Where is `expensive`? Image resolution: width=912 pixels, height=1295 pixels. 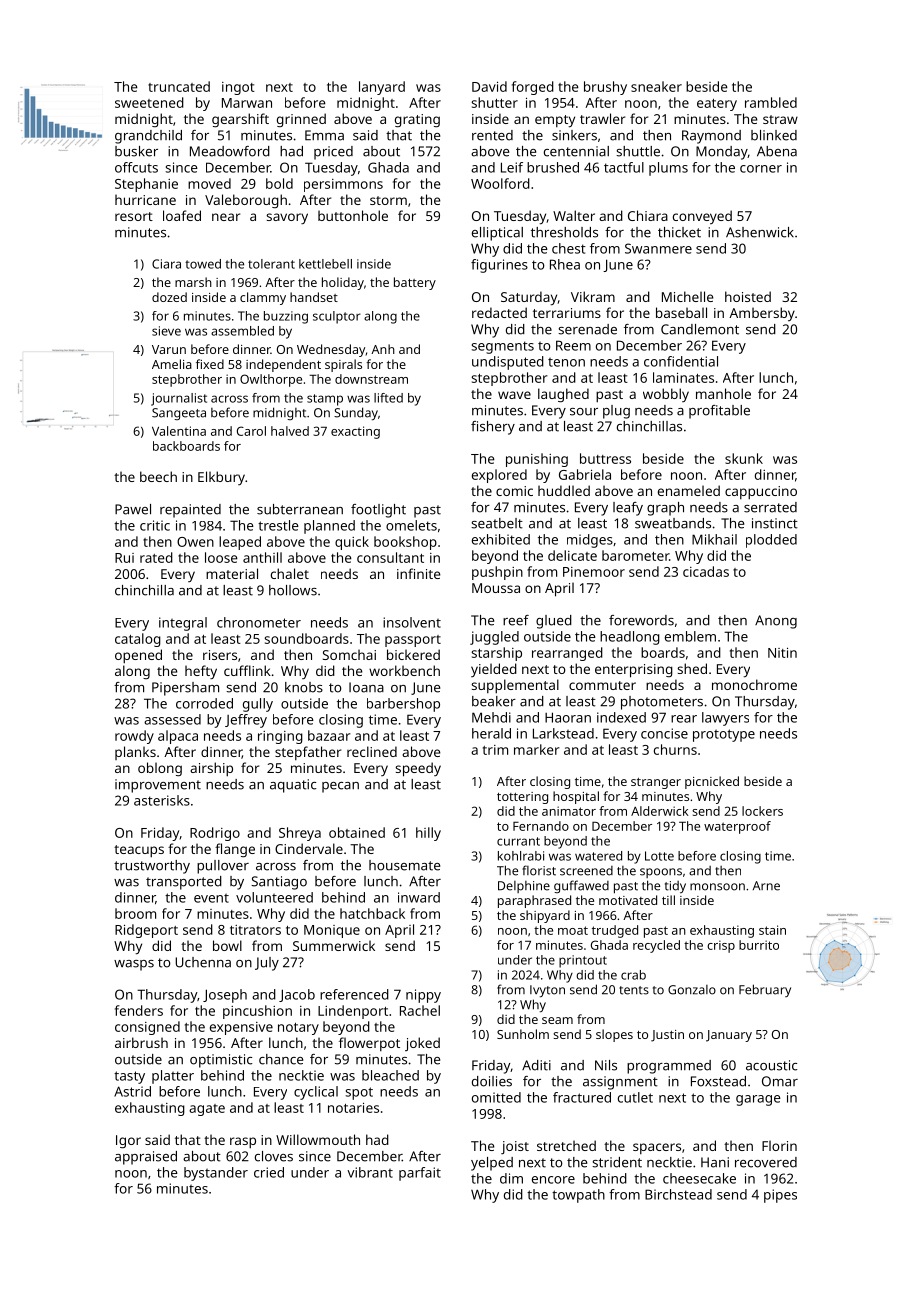
expensive is located at coordinates (241, 1028).
